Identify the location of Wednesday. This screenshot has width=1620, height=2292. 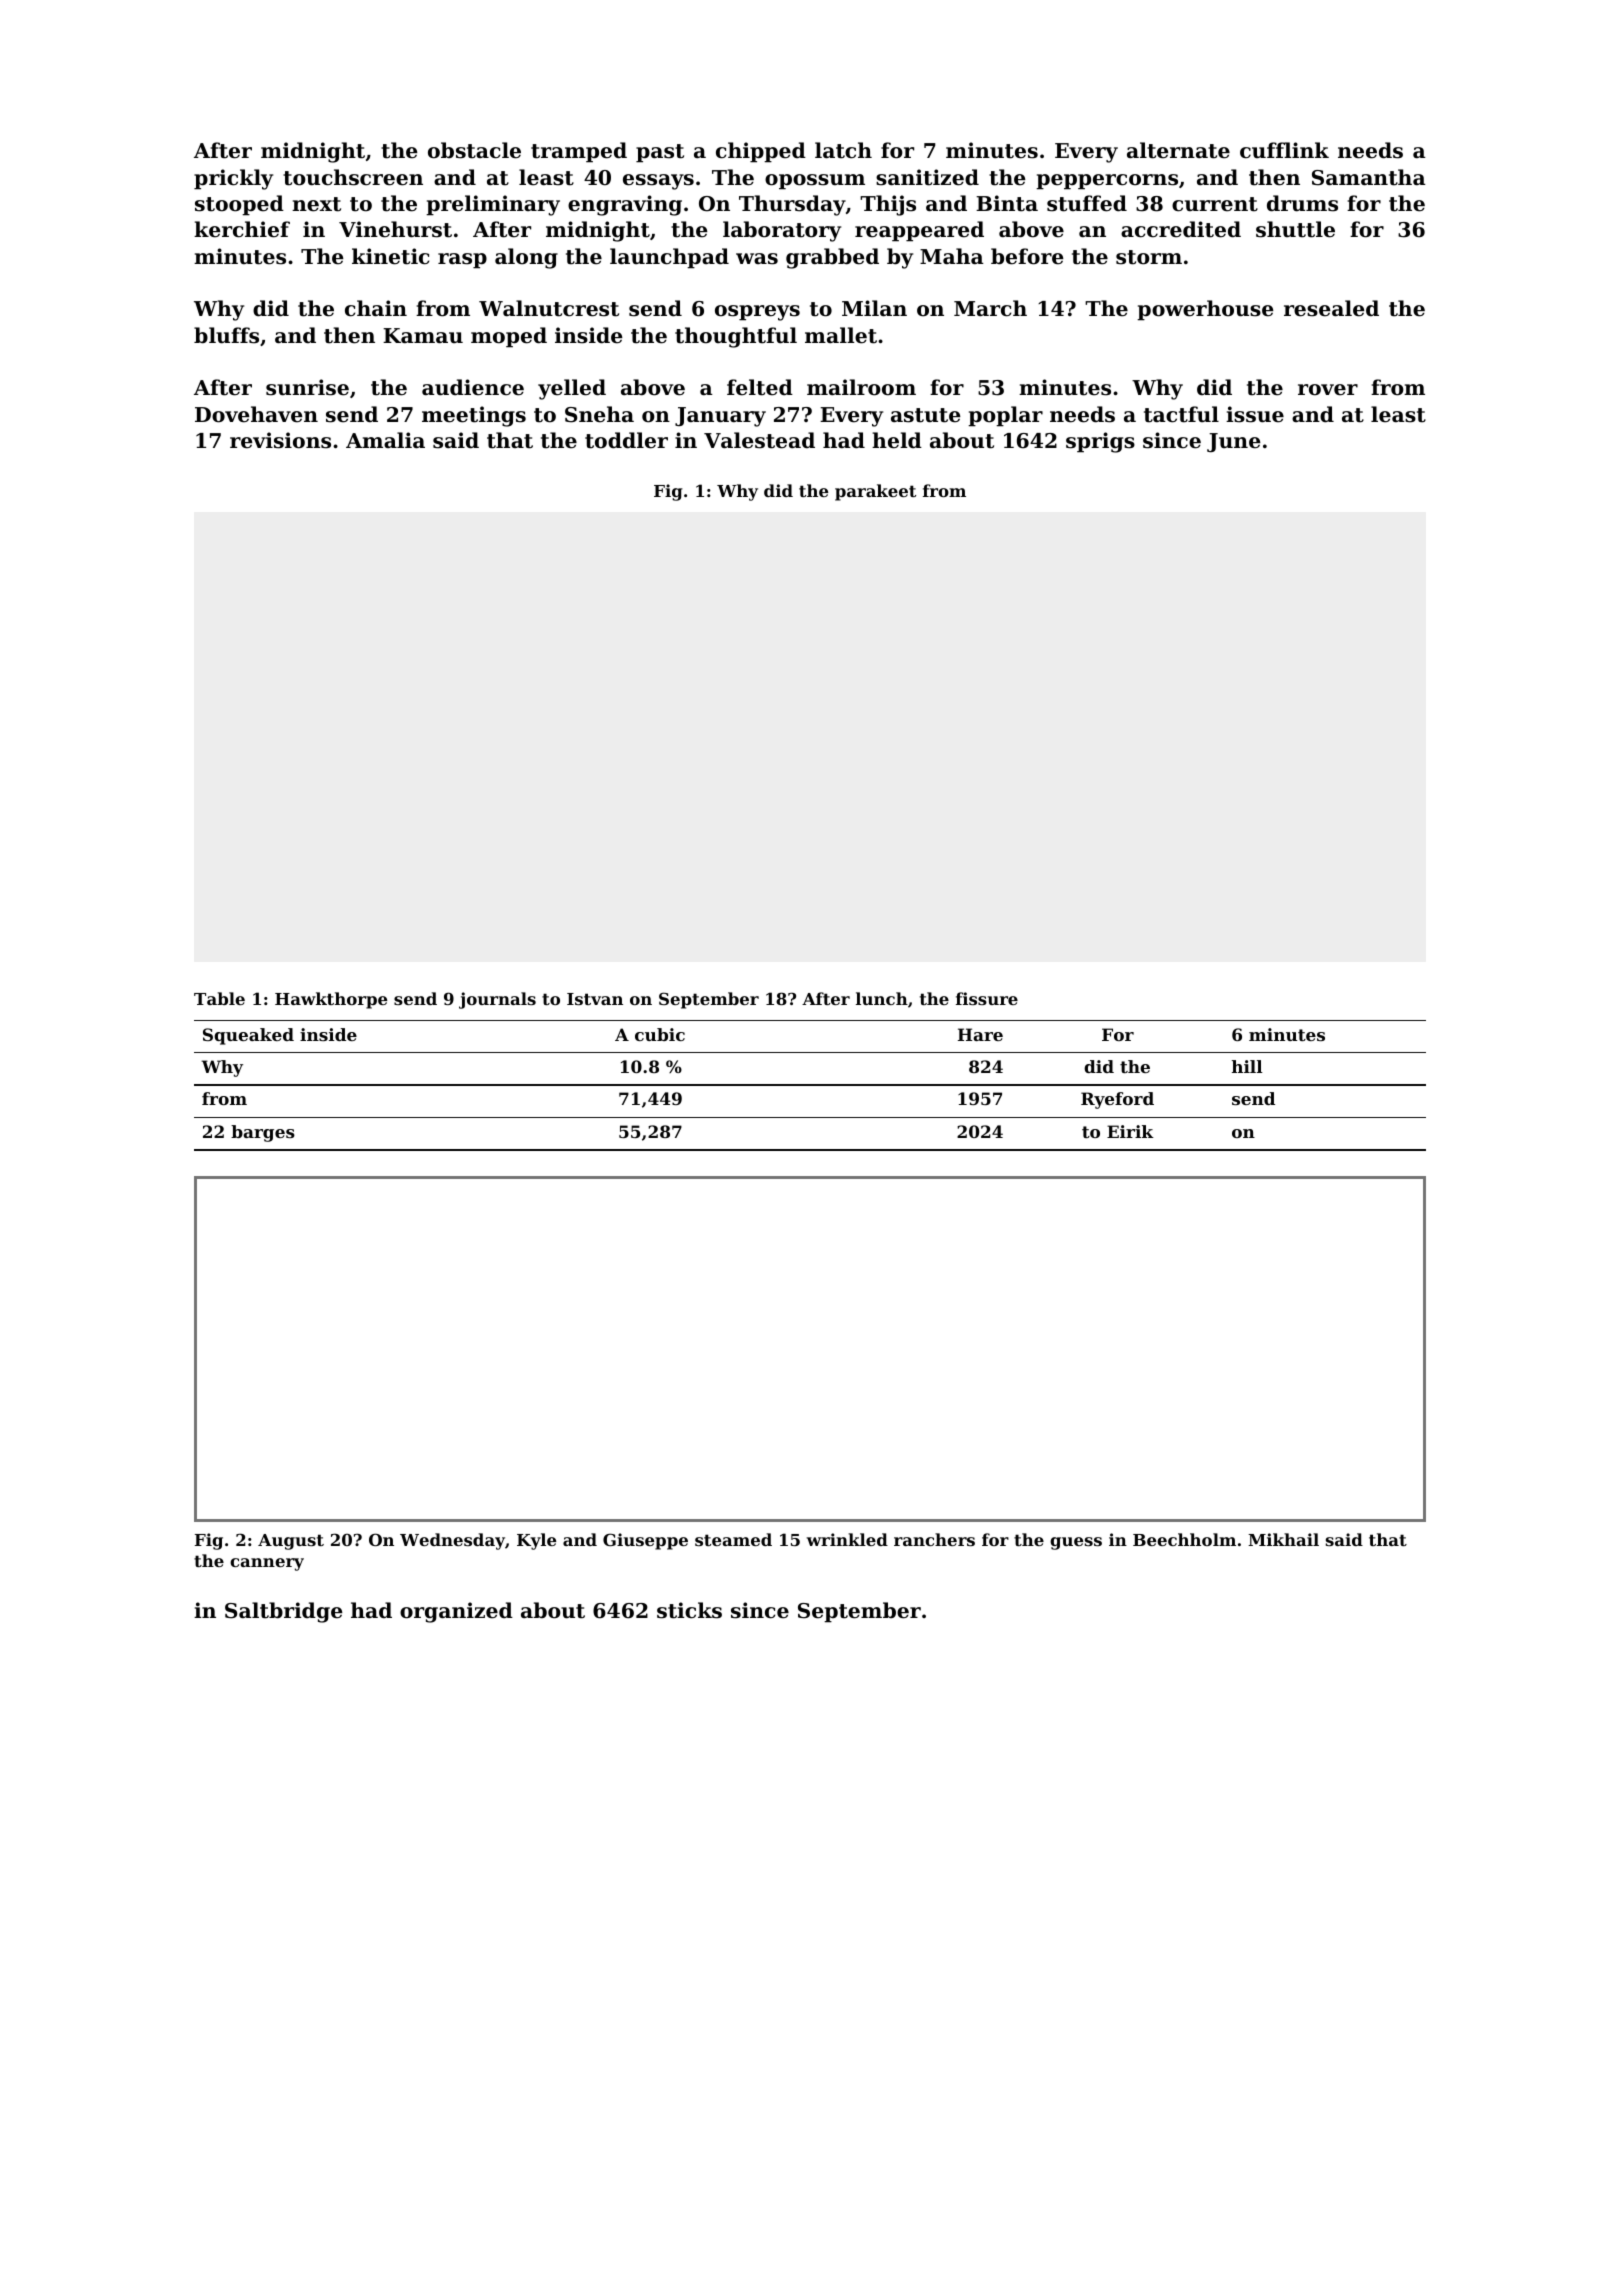
(452, 1541).
